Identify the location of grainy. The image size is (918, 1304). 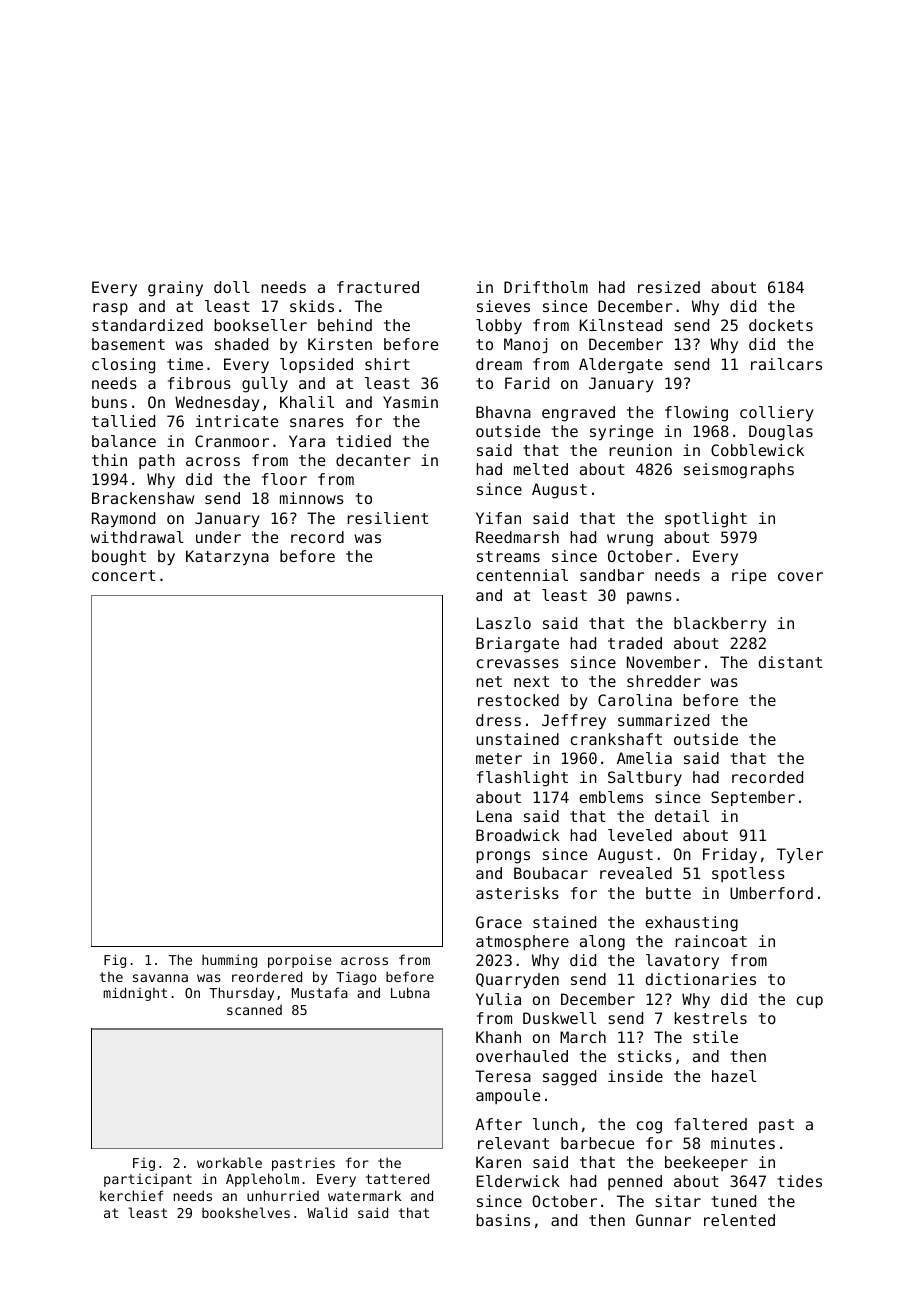
(175, 289).
